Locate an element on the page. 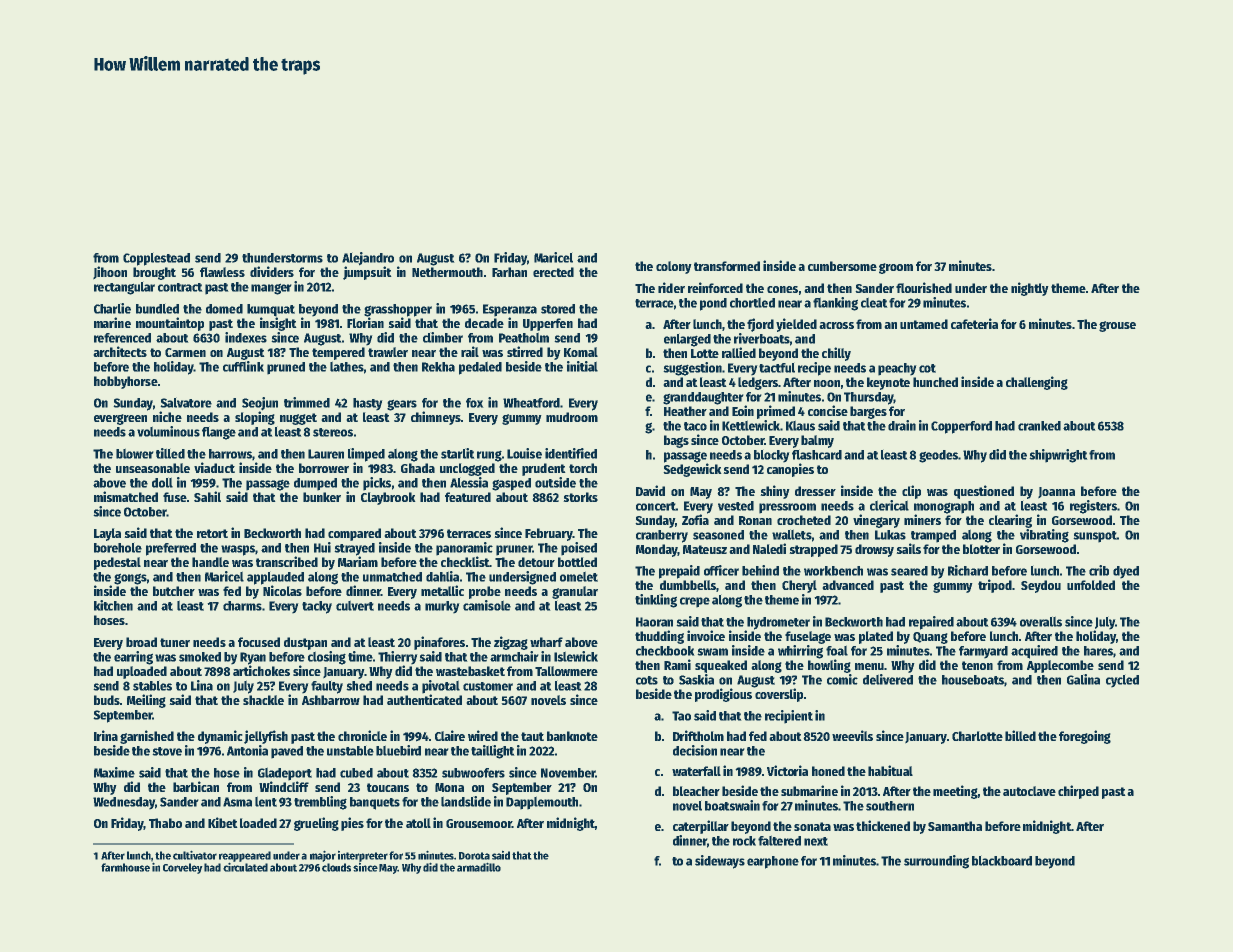 The image size is (1233, 952). checklist is located at coordinates (465, 561).
